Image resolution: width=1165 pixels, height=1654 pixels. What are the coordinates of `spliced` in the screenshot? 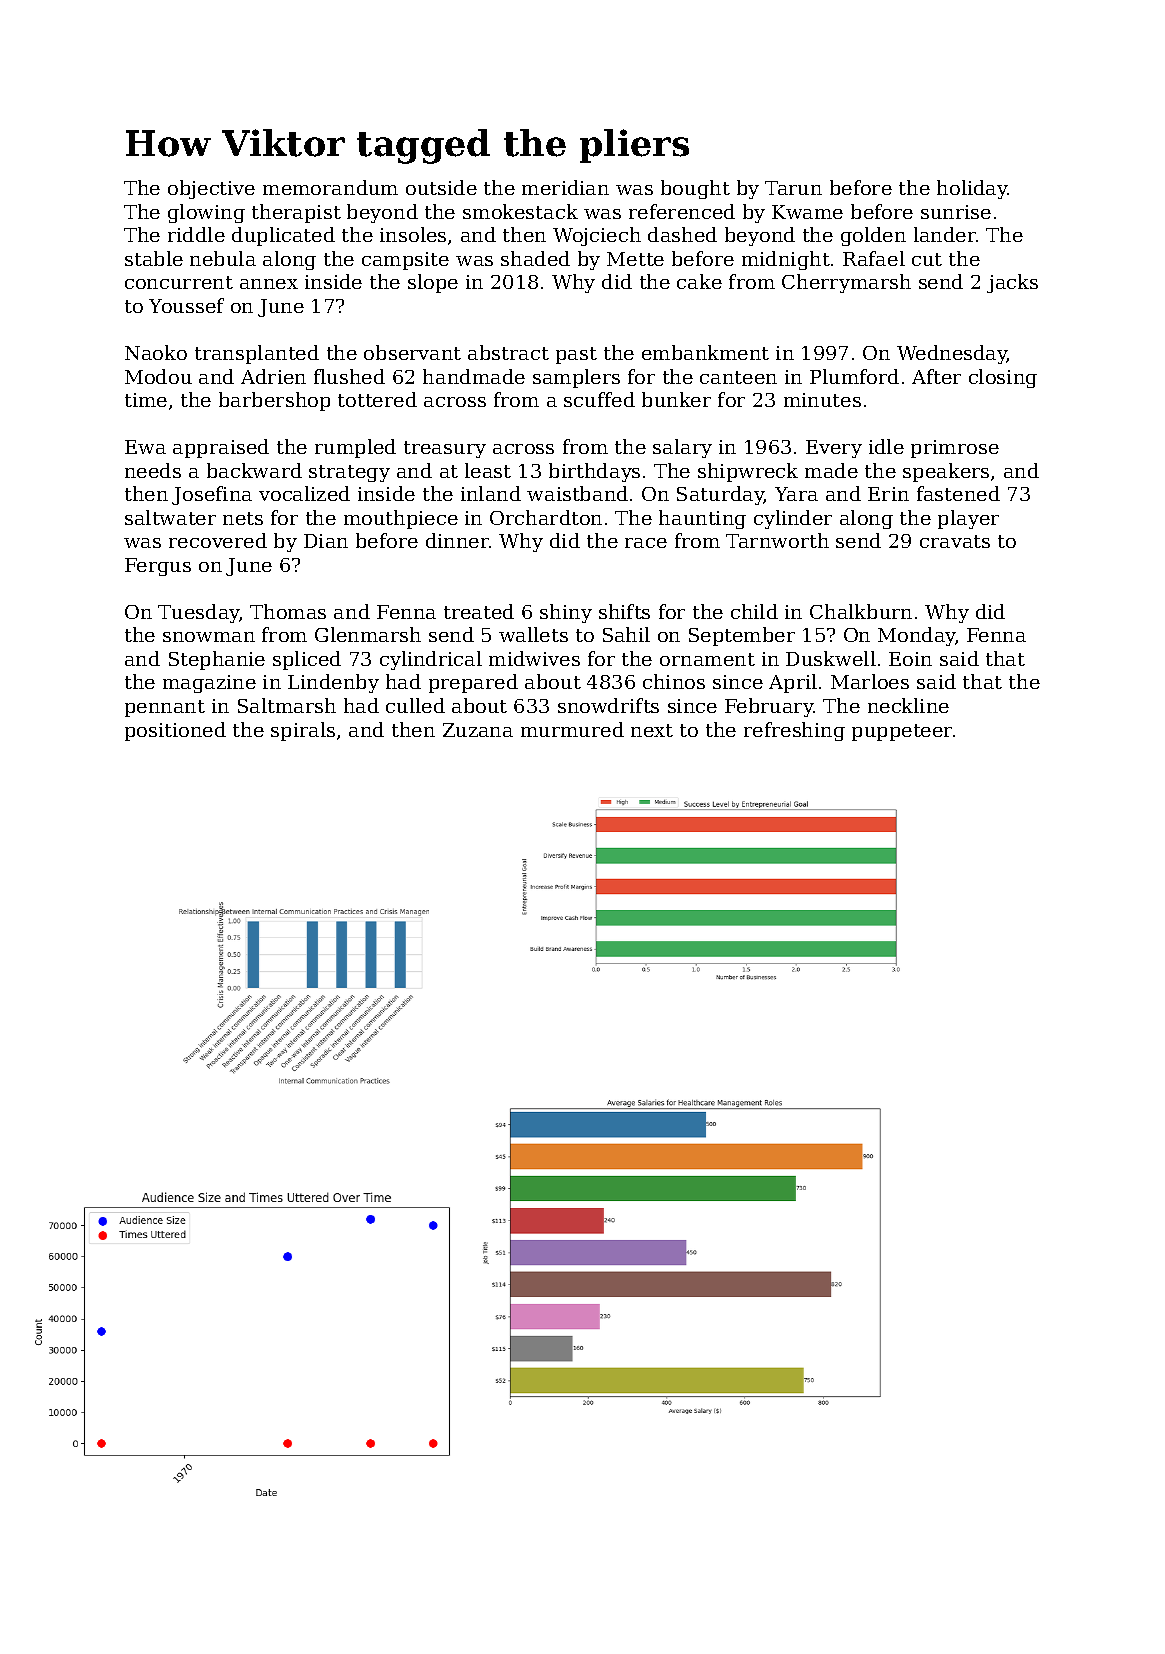 It's located at (307, 660).
